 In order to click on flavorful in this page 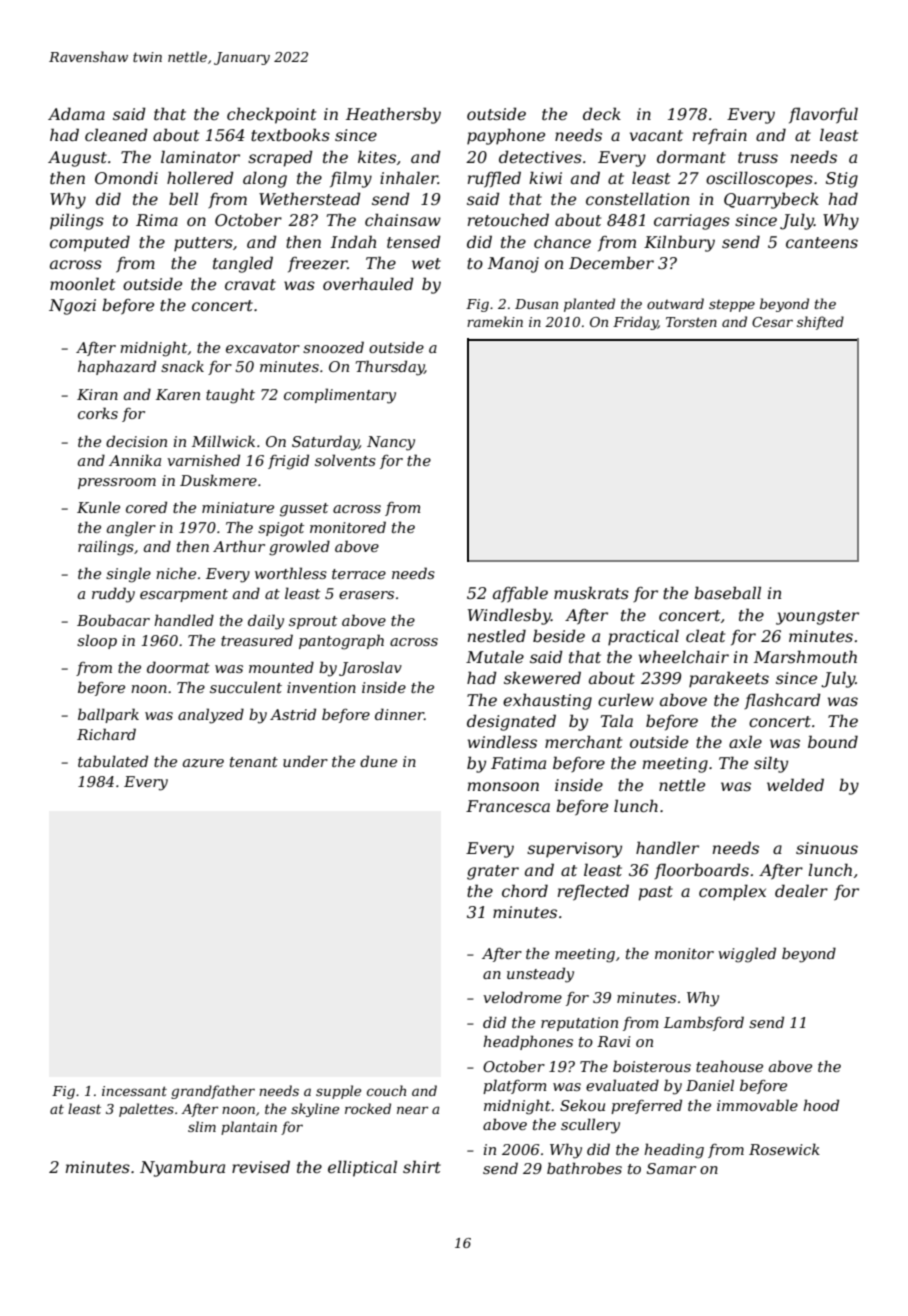, I will do `click(823, 115)`.
